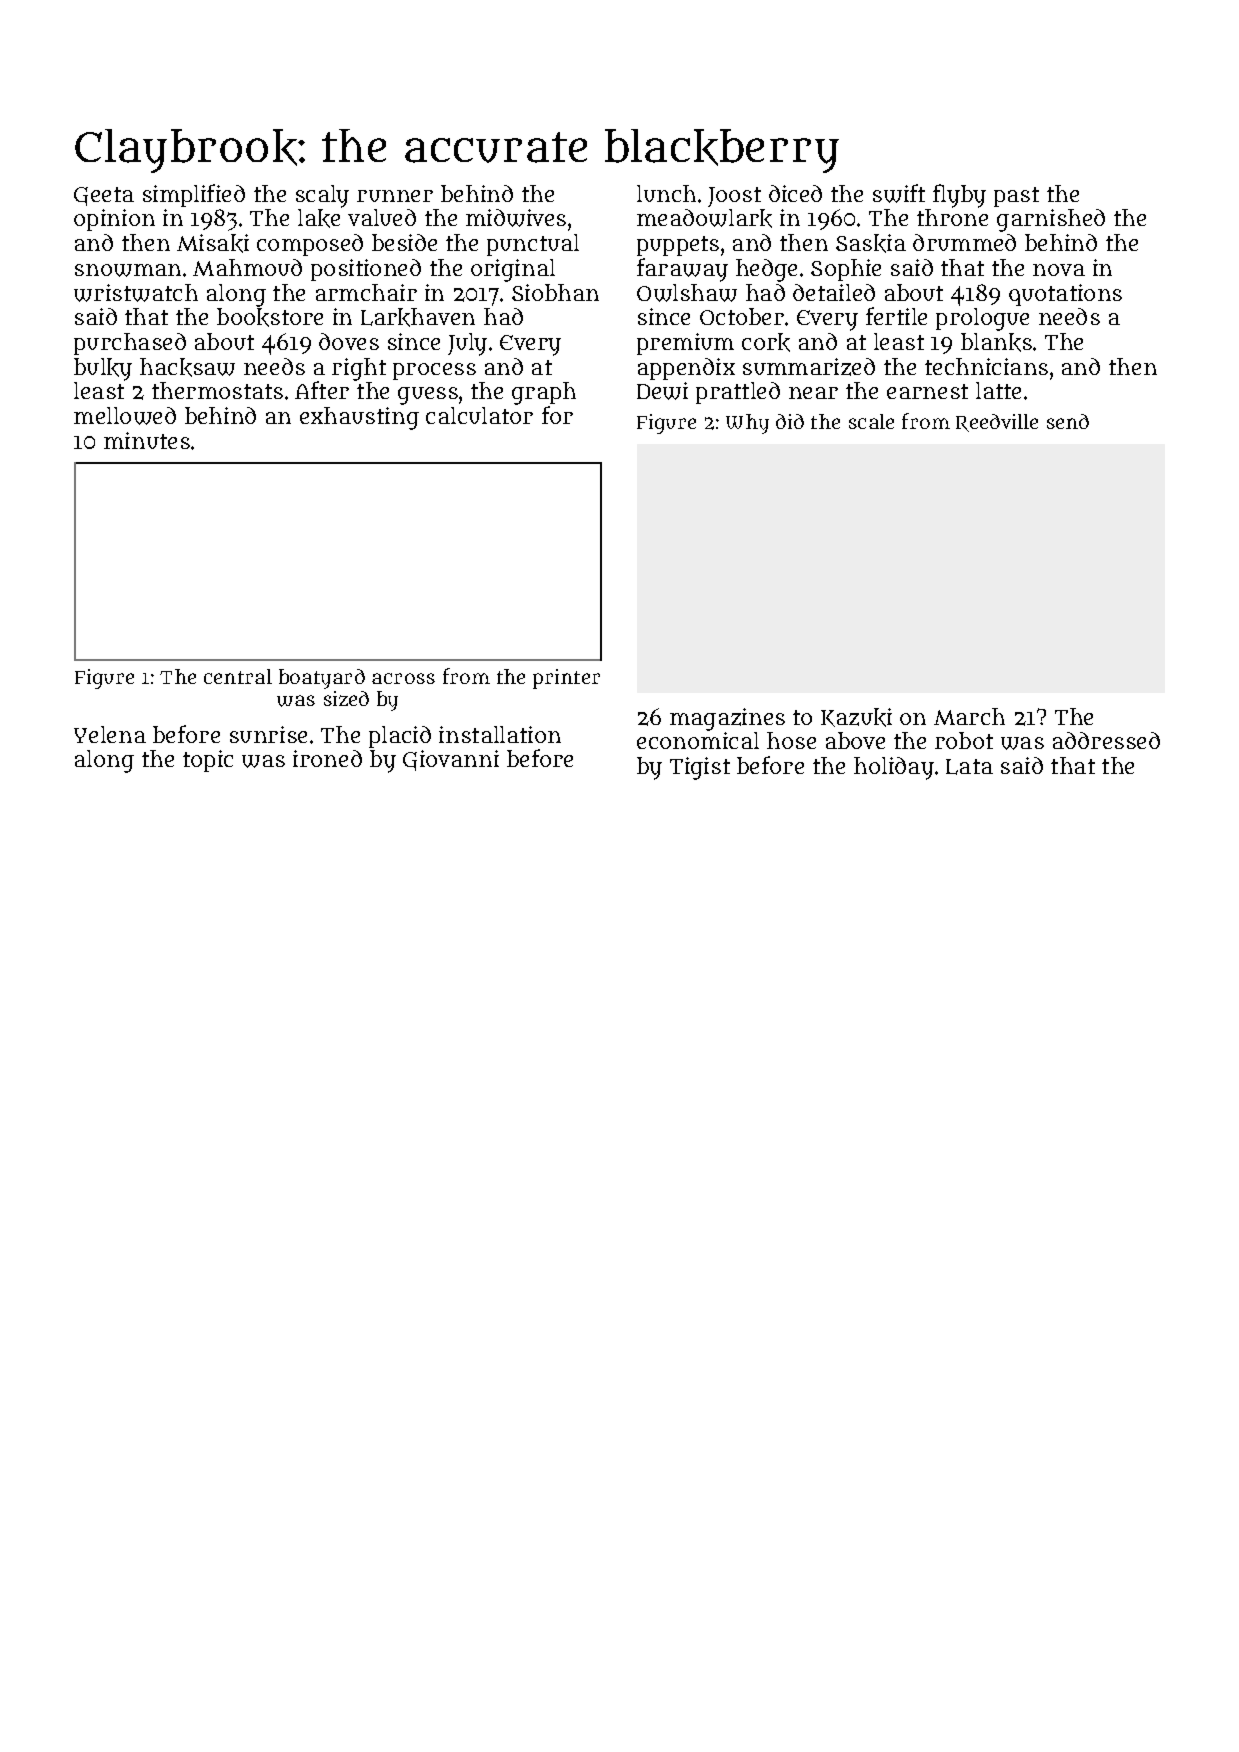  Describe the element at coordinates (834, 292) in the document. I see `detailed` at that location.
